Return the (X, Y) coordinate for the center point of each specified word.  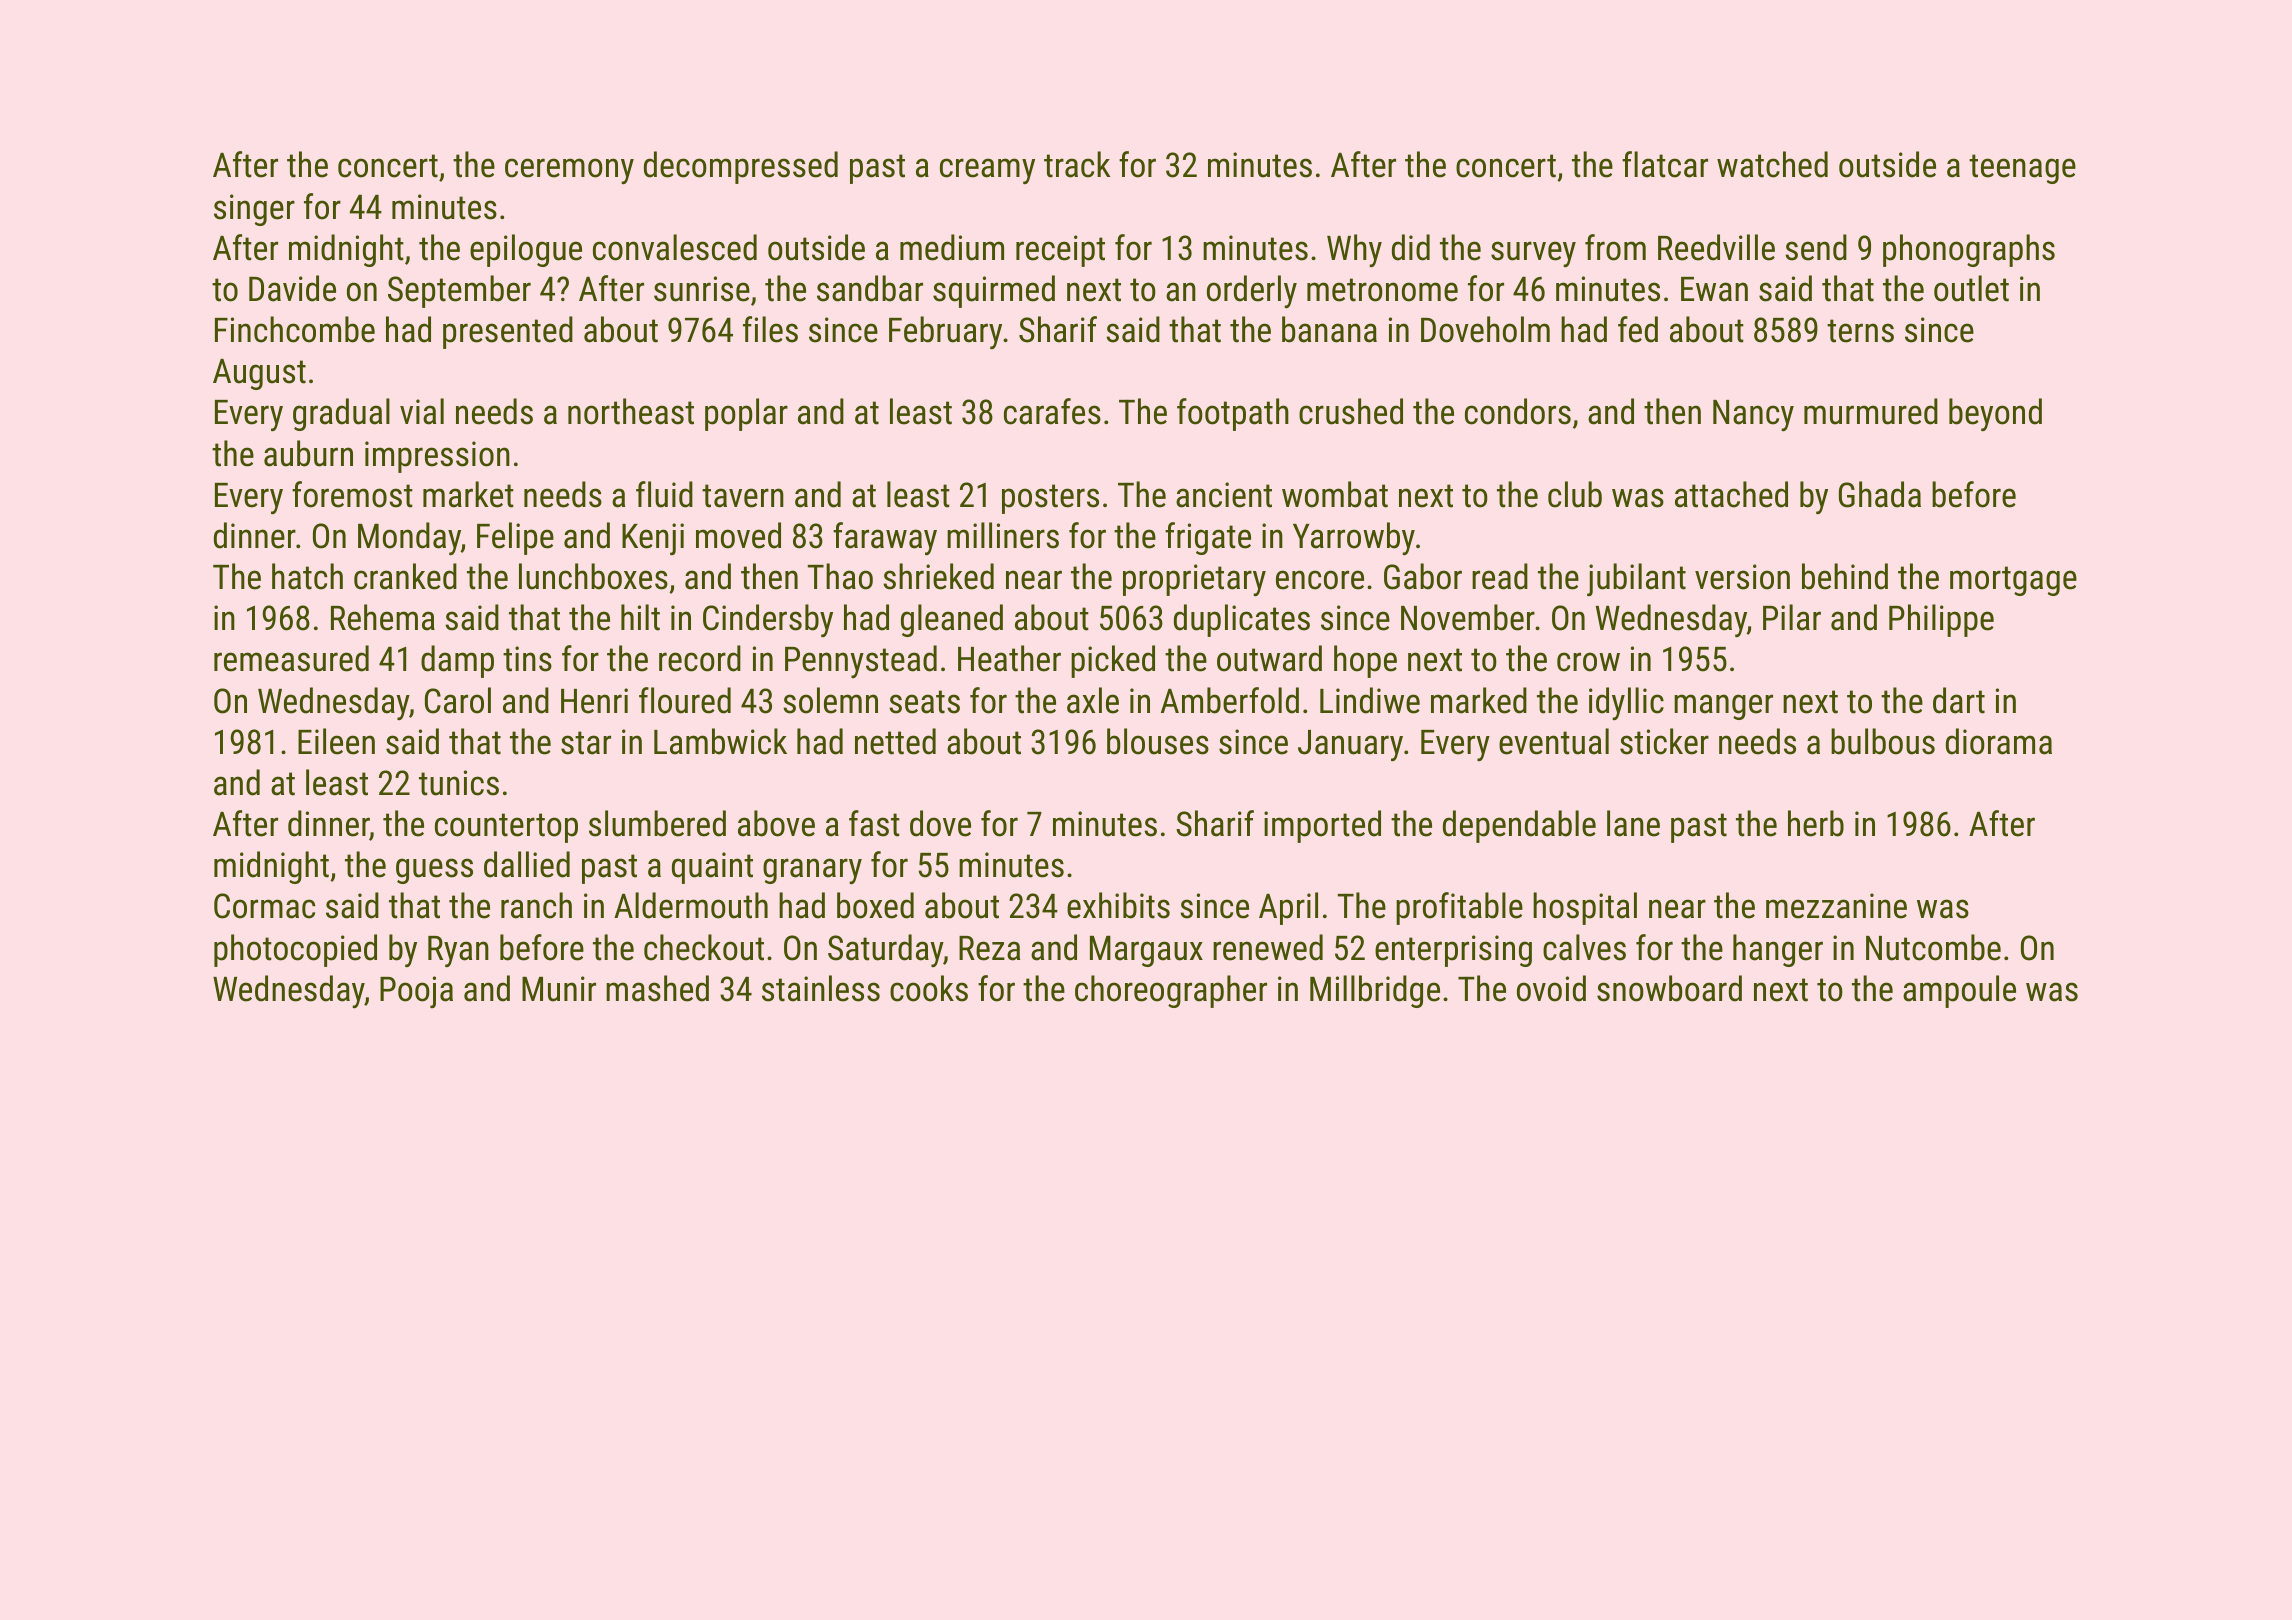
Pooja (416, 992)
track (1077, 164)
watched (1772, 164)
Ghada (1880, 494)
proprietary (1194, 580)
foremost (352, 494)
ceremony (569, 171)
